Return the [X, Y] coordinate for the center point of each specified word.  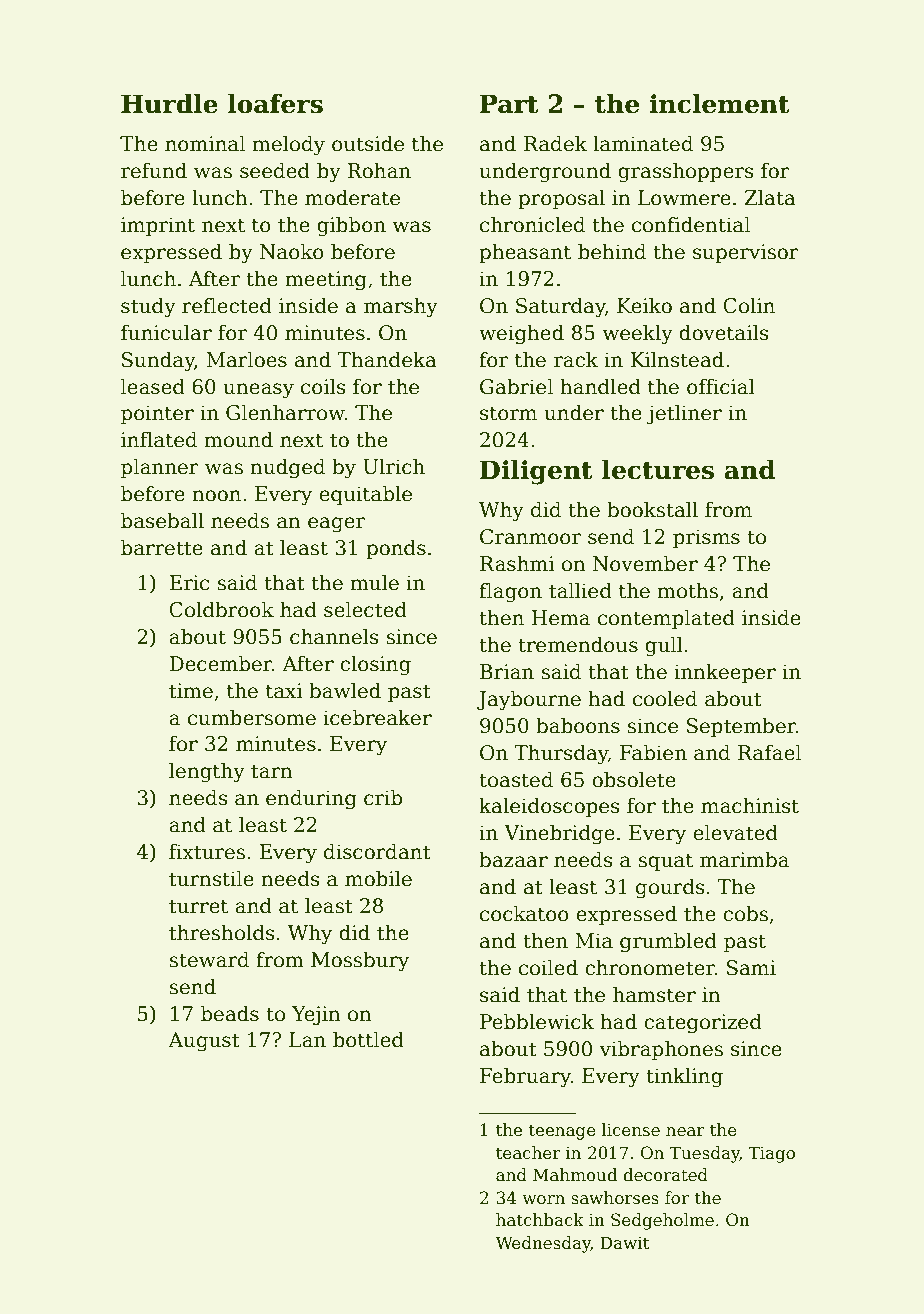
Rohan [379, 170]
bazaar [513, 859]
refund [154, 170]
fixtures [207, 851]
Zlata [770, 197]
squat [665, 862]
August [204, 1042]
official [721, 386]
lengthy [207, 772]
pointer [157, 414]
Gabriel [516, 386]
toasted [516, 779]
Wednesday [543, 1244]
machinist [750, 805]
